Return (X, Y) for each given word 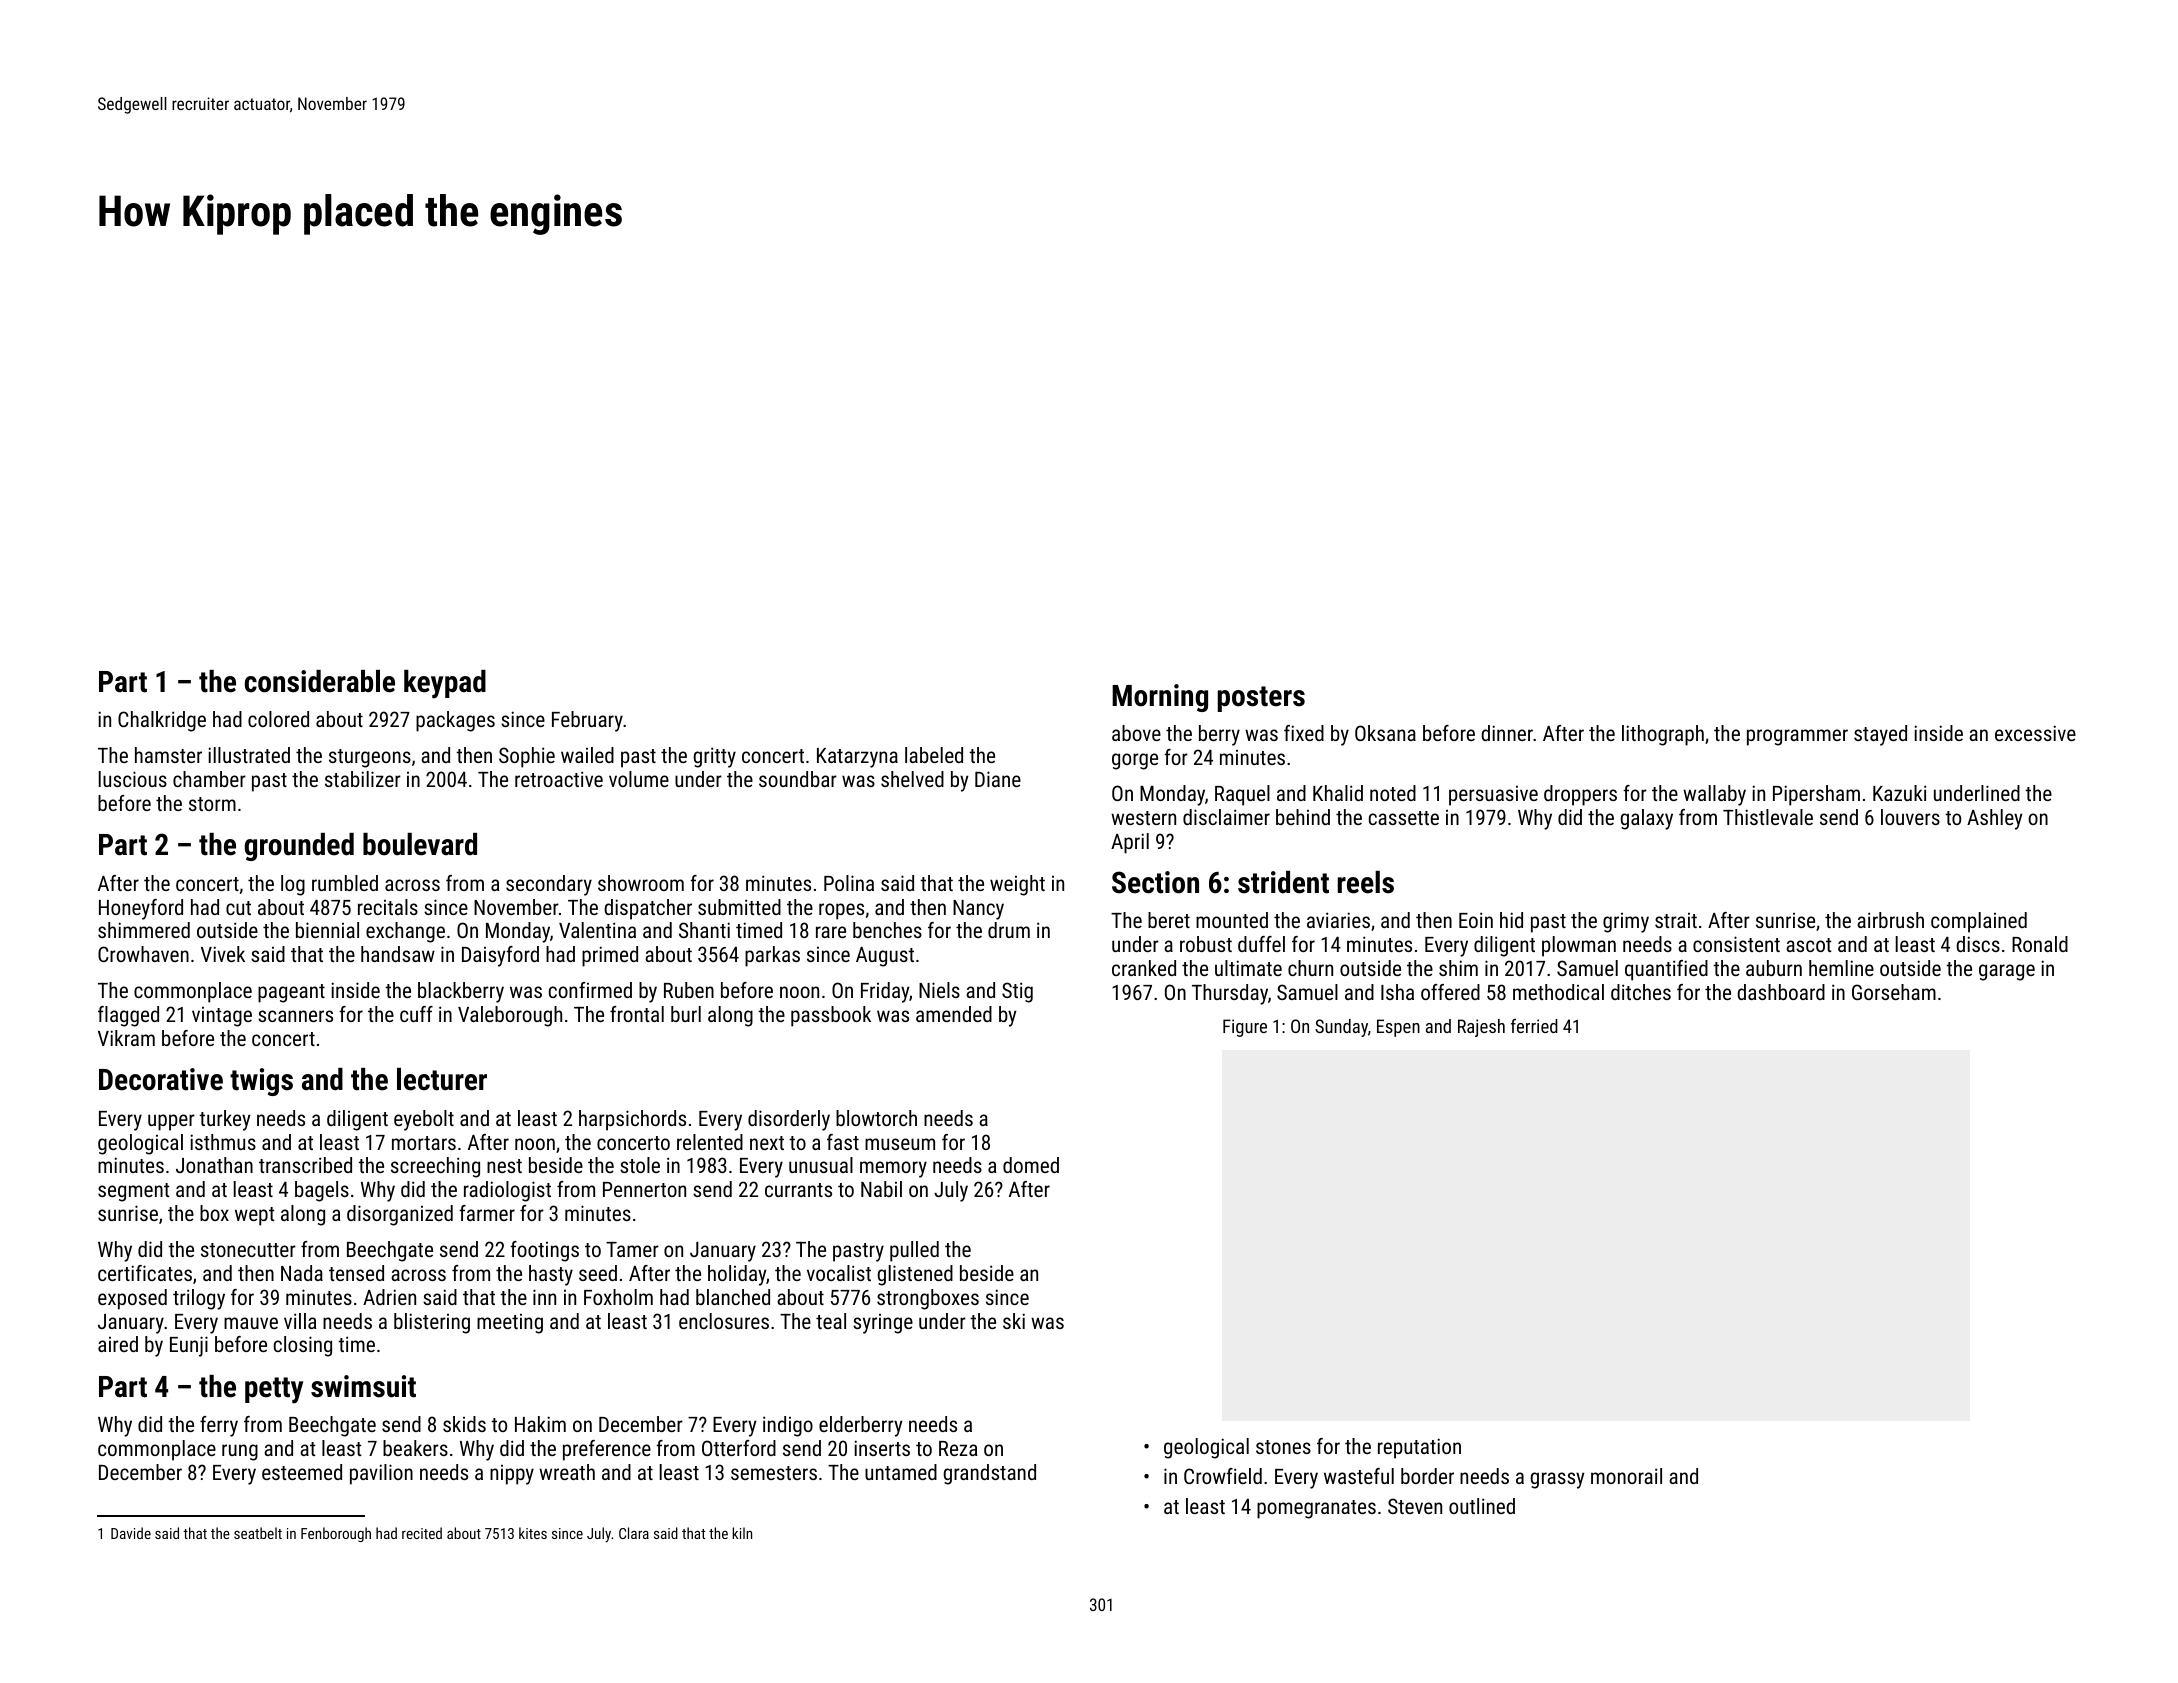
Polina (849, 883)
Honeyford (141, 909)
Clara (634, 1533)
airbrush (1890, 920)
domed (1031, 1165)
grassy (1558, 1480)
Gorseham (1894, 992)
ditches (1641, 992)
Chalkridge (162, 721)
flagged (128, 1016)
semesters (774, 1473)
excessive (2035, 733)
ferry (219, 1426)
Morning (1160, 698)
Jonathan (214, 1165)
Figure (1245, 1028)
